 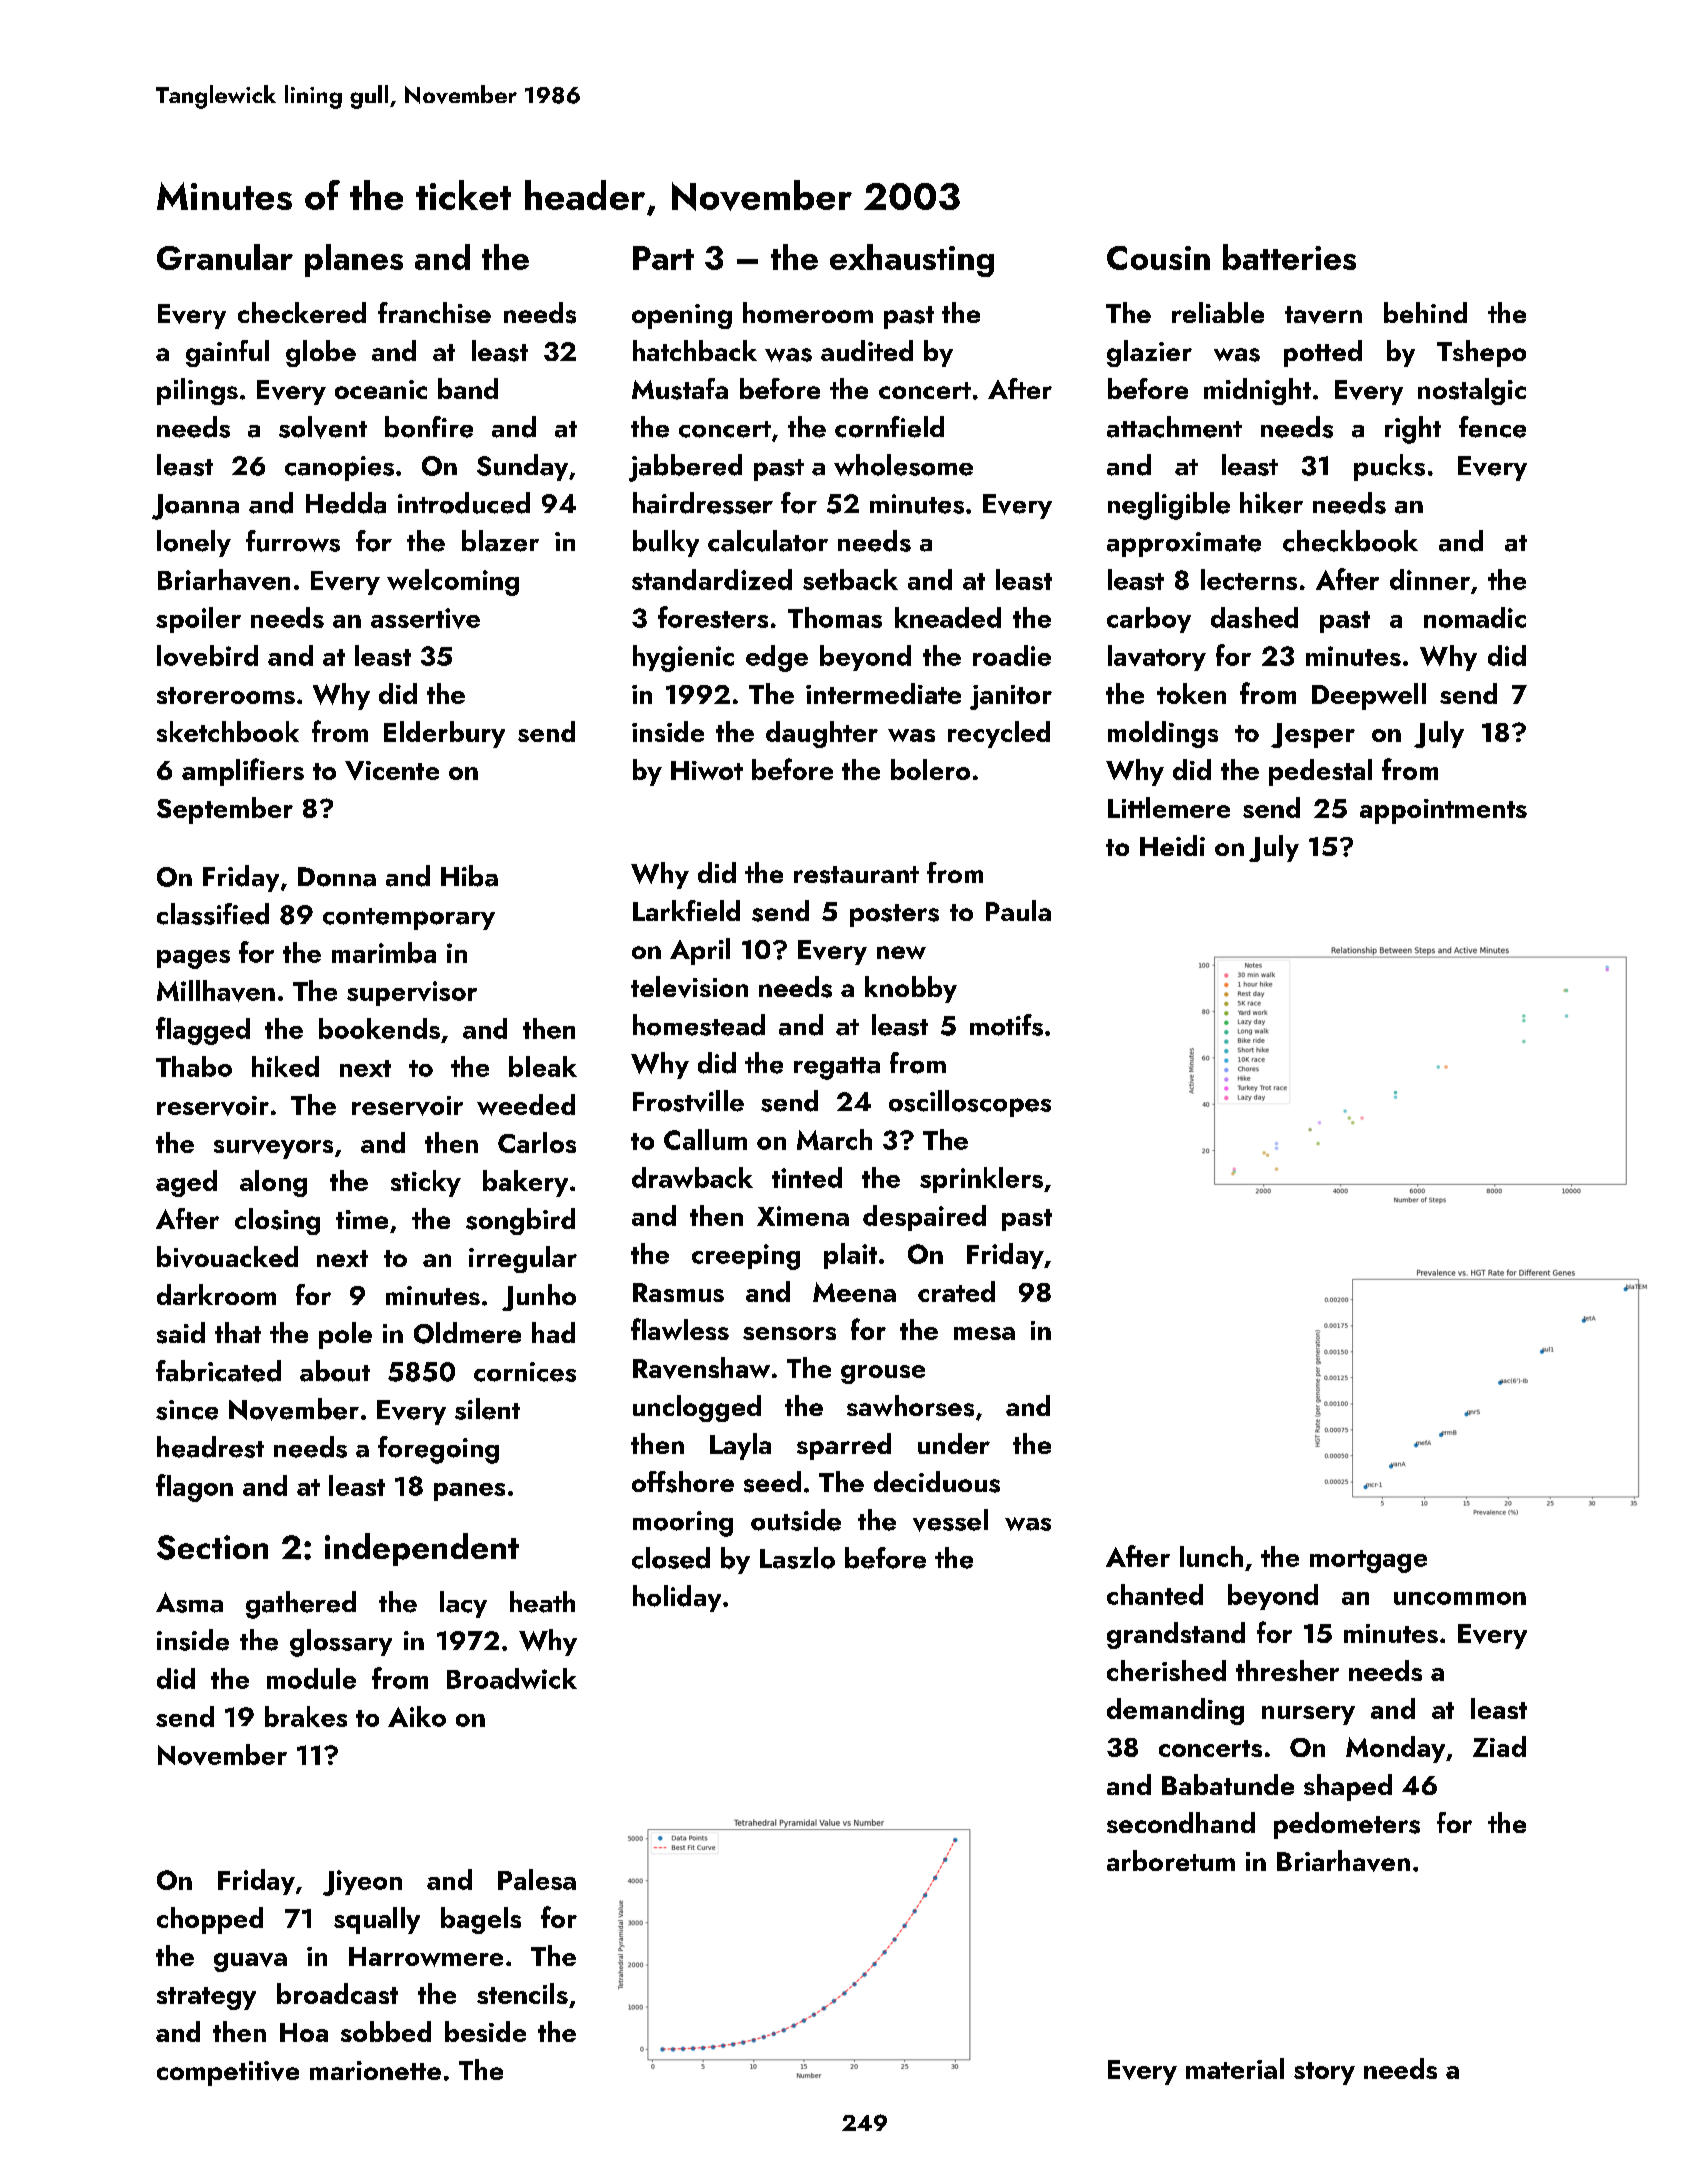 What do you see at coordinates (354, 260) in the screenshot?
I see `planes` at bounding box center [354, 260].
